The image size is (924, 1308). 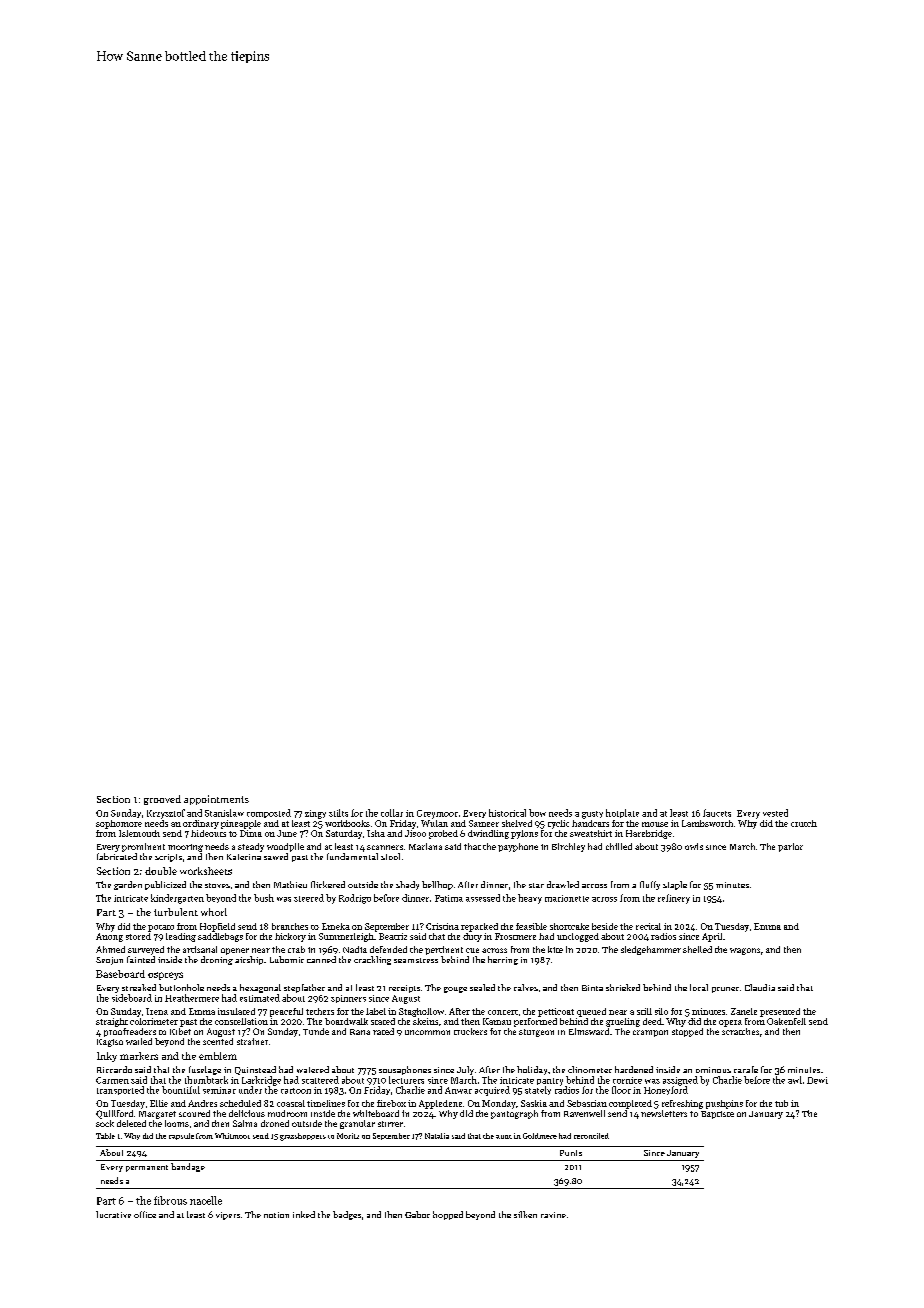 I want to click on inked, so click(x=304, y=1214).
